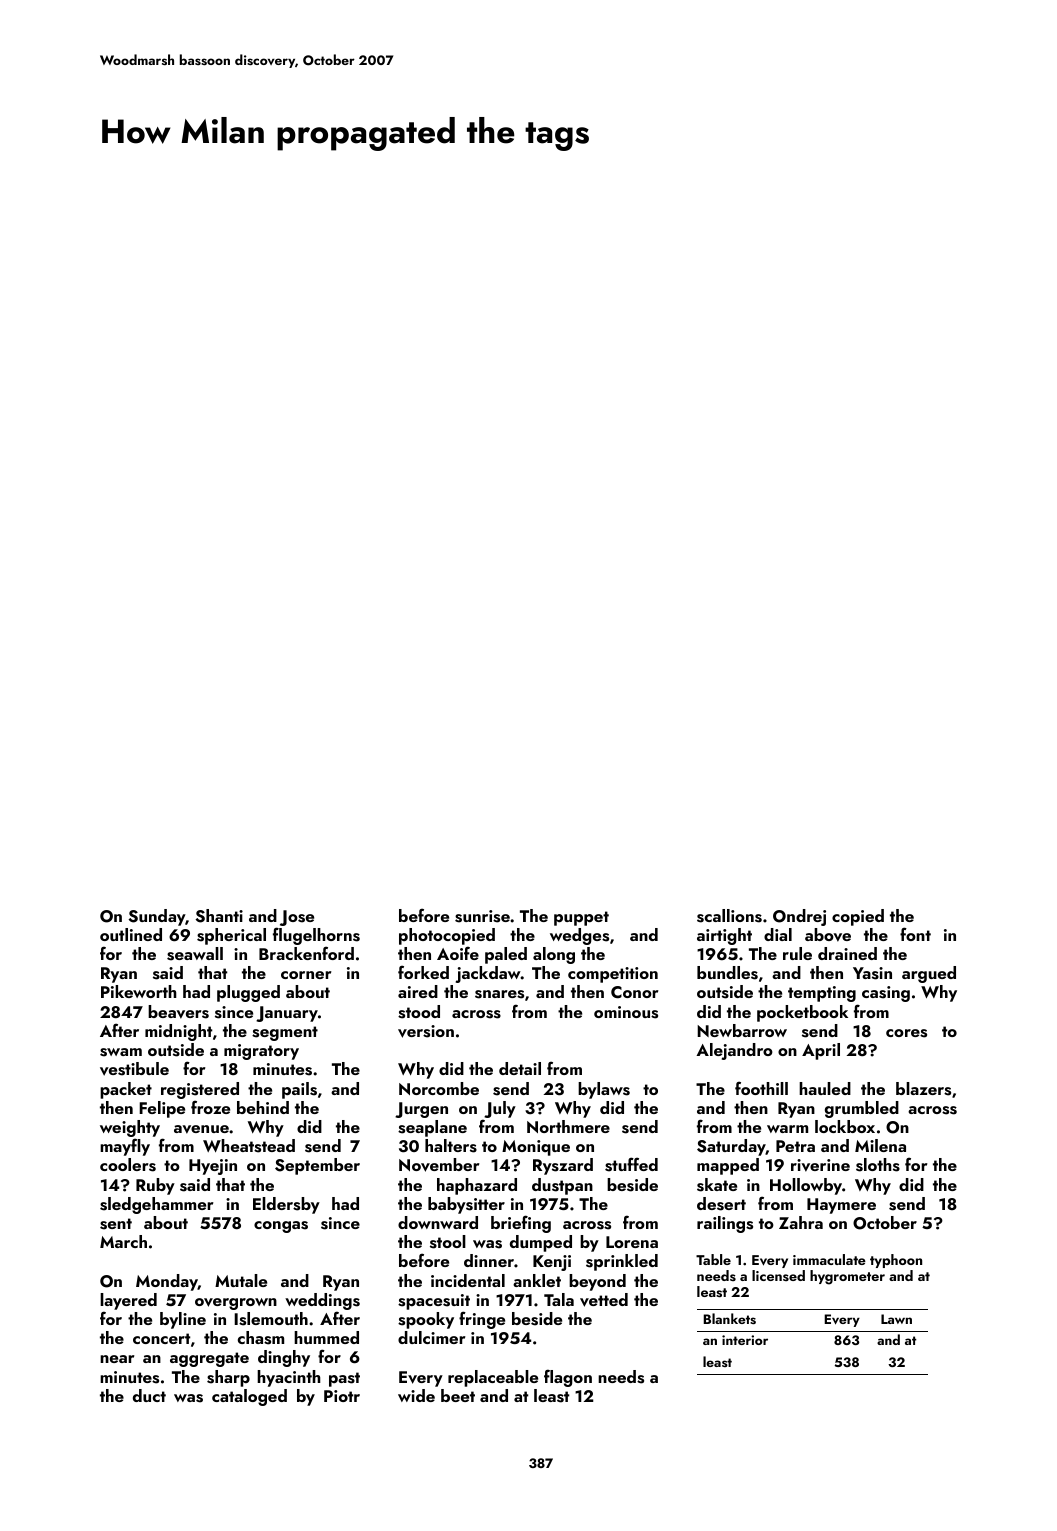 The width and height of the document is (1057, 1531). What do you see at coordinates (828, 935) in the document?
I see `above` at bounding box center [828, 935].
